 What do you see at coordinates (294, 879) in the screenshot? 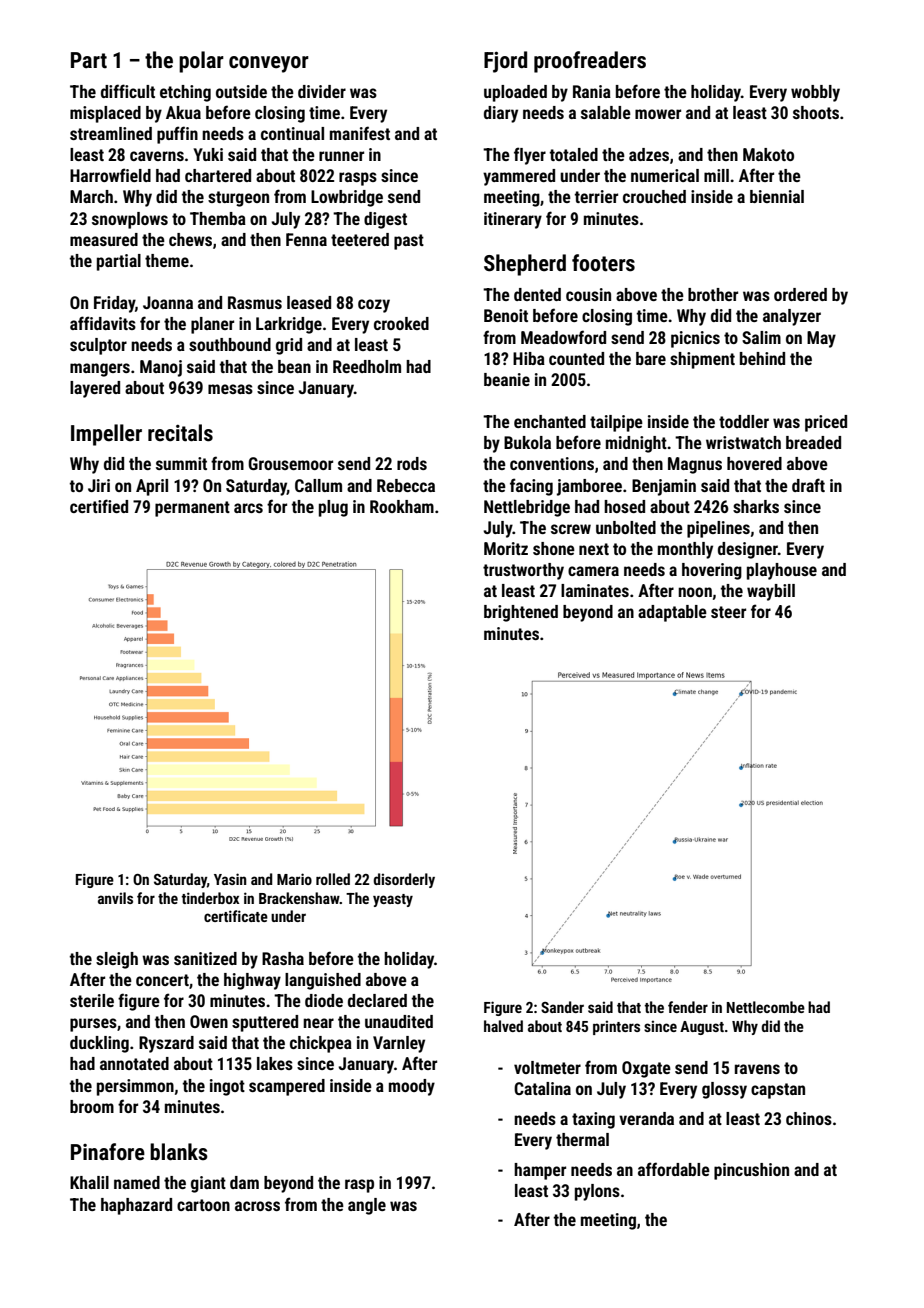
I see `Mario` at bounding box center [294, 879].
